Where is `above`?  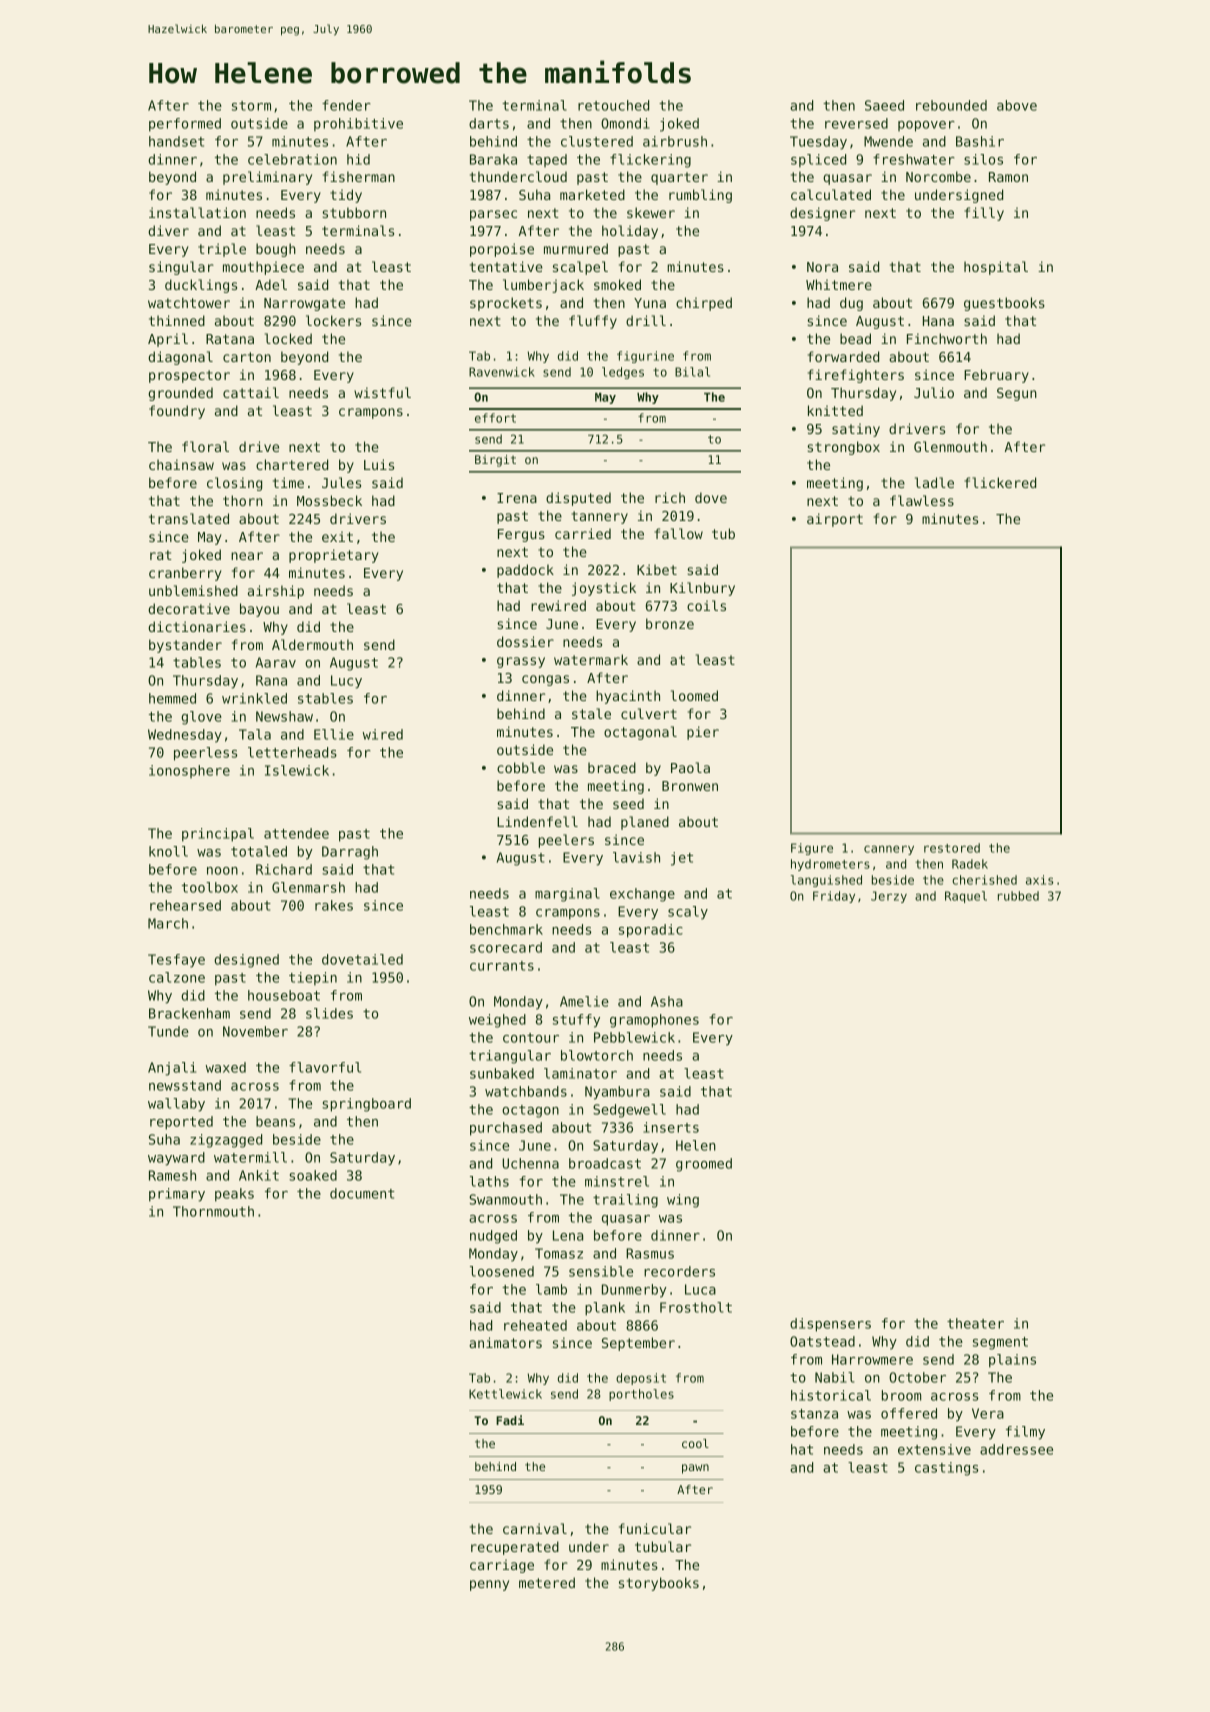 above is located at coordinates (1017, 105).
